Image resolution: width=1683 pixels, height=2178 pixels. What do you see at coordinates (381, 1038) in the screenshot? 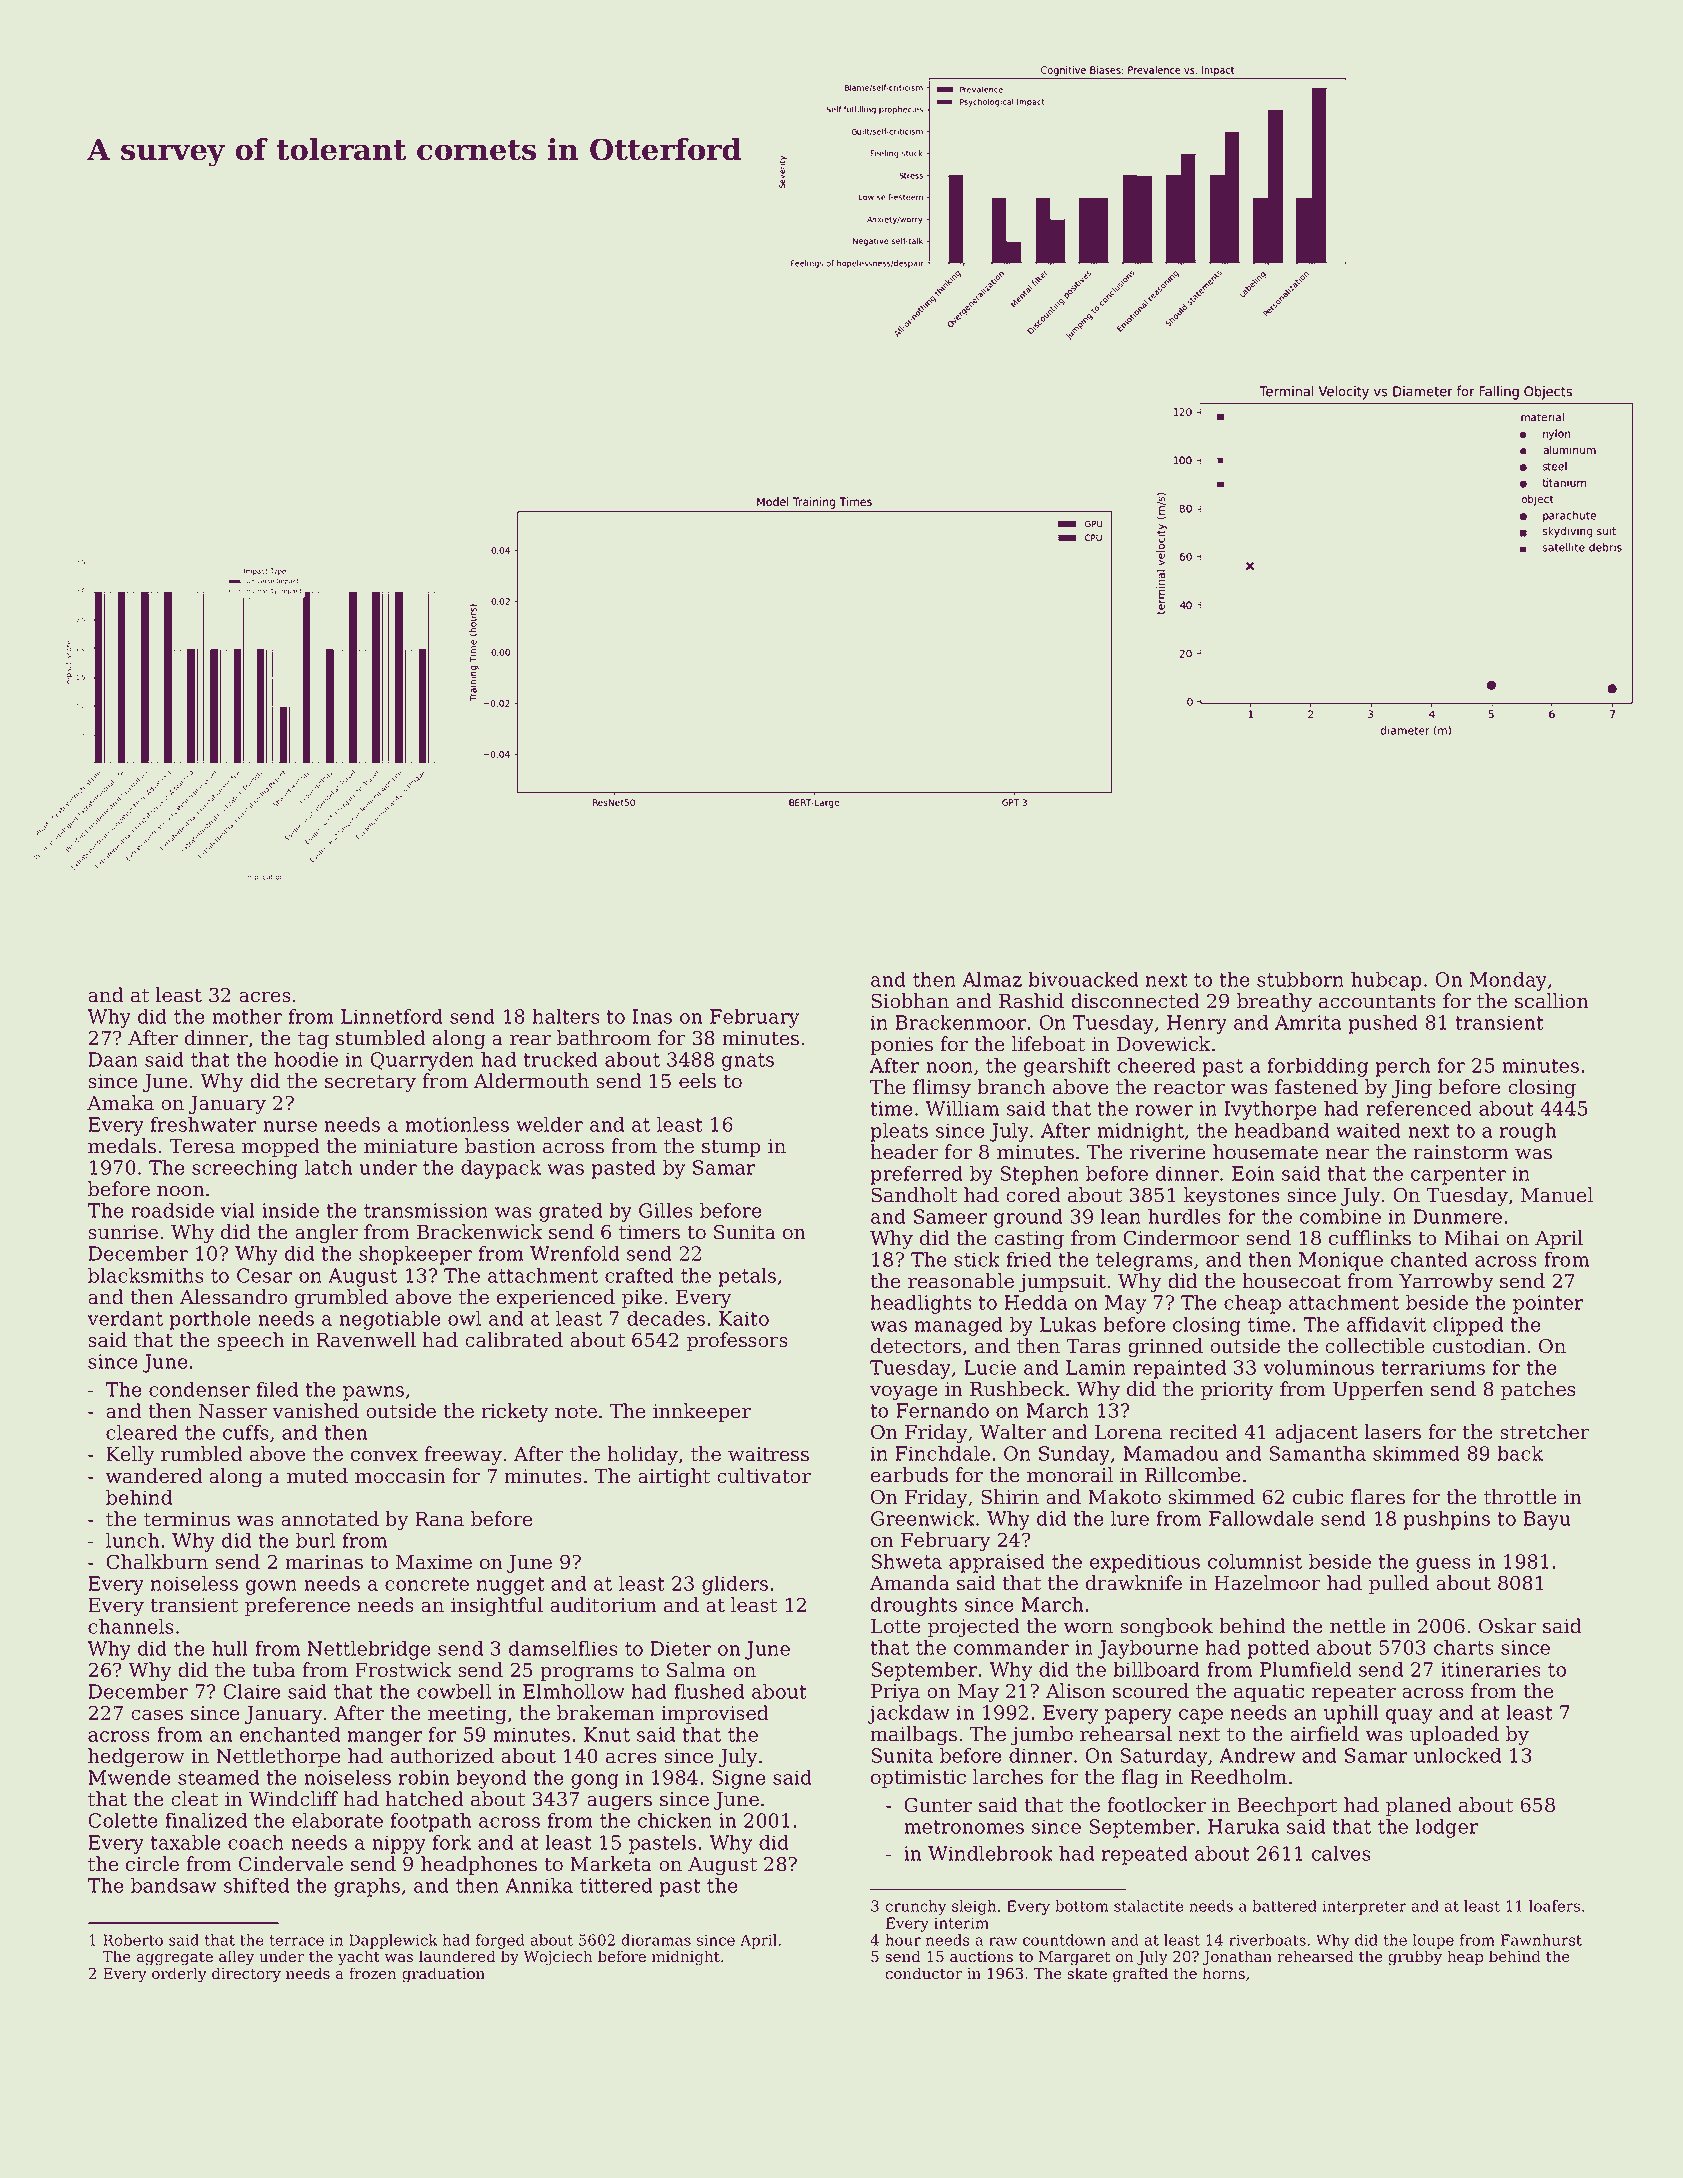
I see `stumbled` at bounding box center [381, 1038].
